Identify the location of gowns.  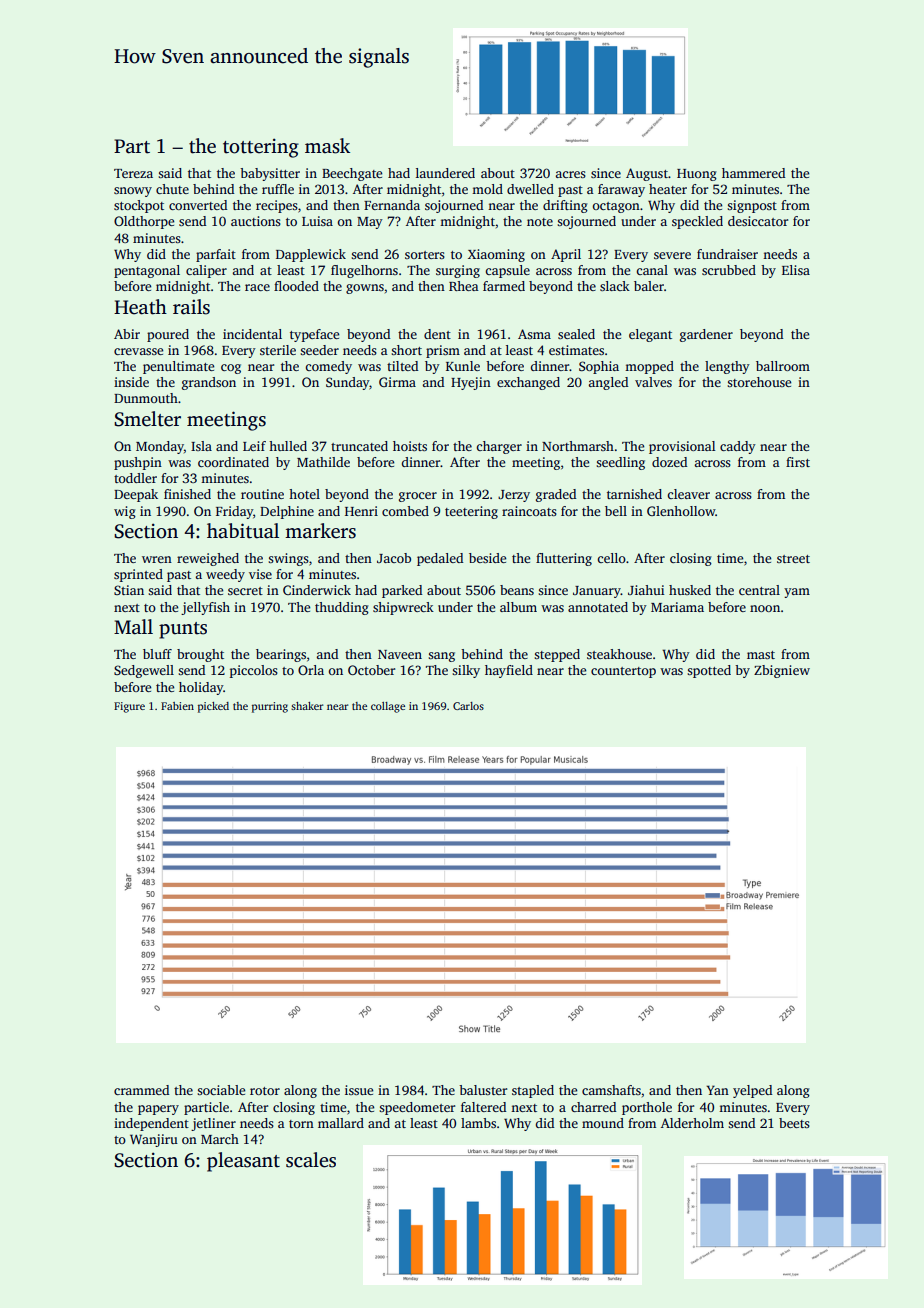
(365, 289).
